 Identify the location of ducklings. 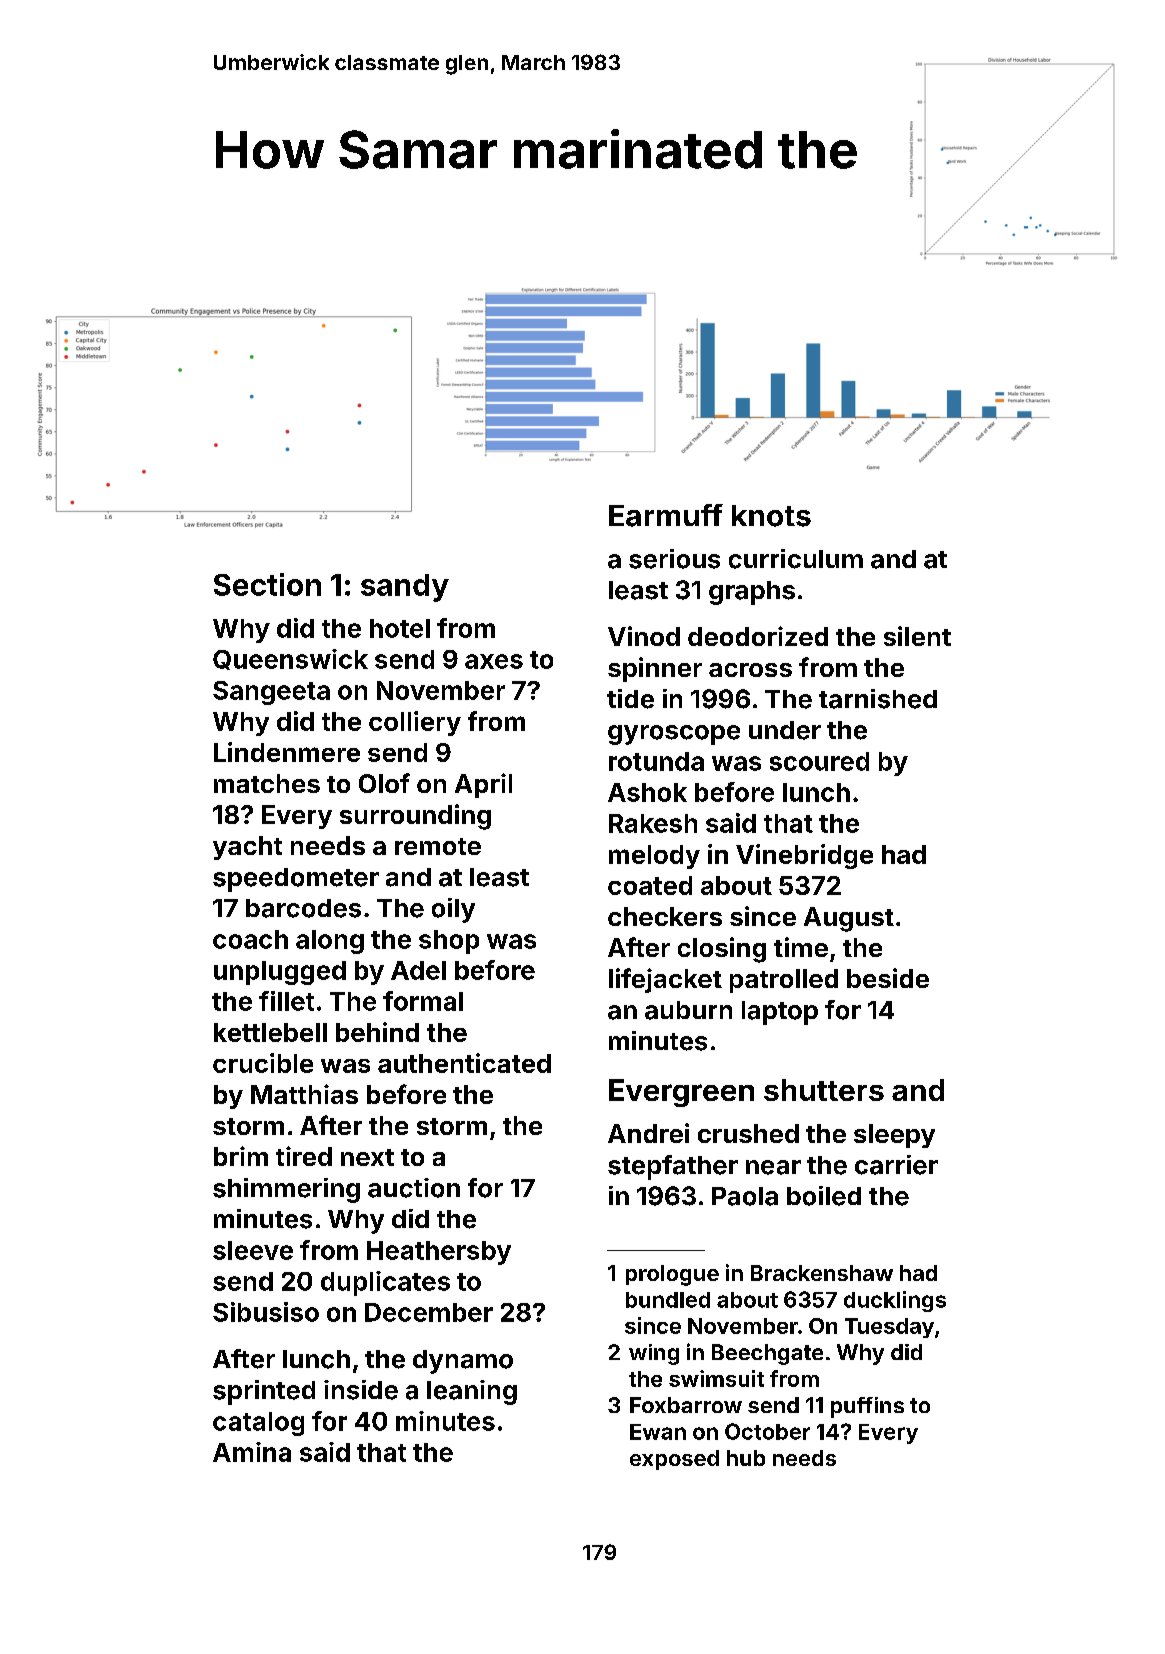
(895, 1301).
